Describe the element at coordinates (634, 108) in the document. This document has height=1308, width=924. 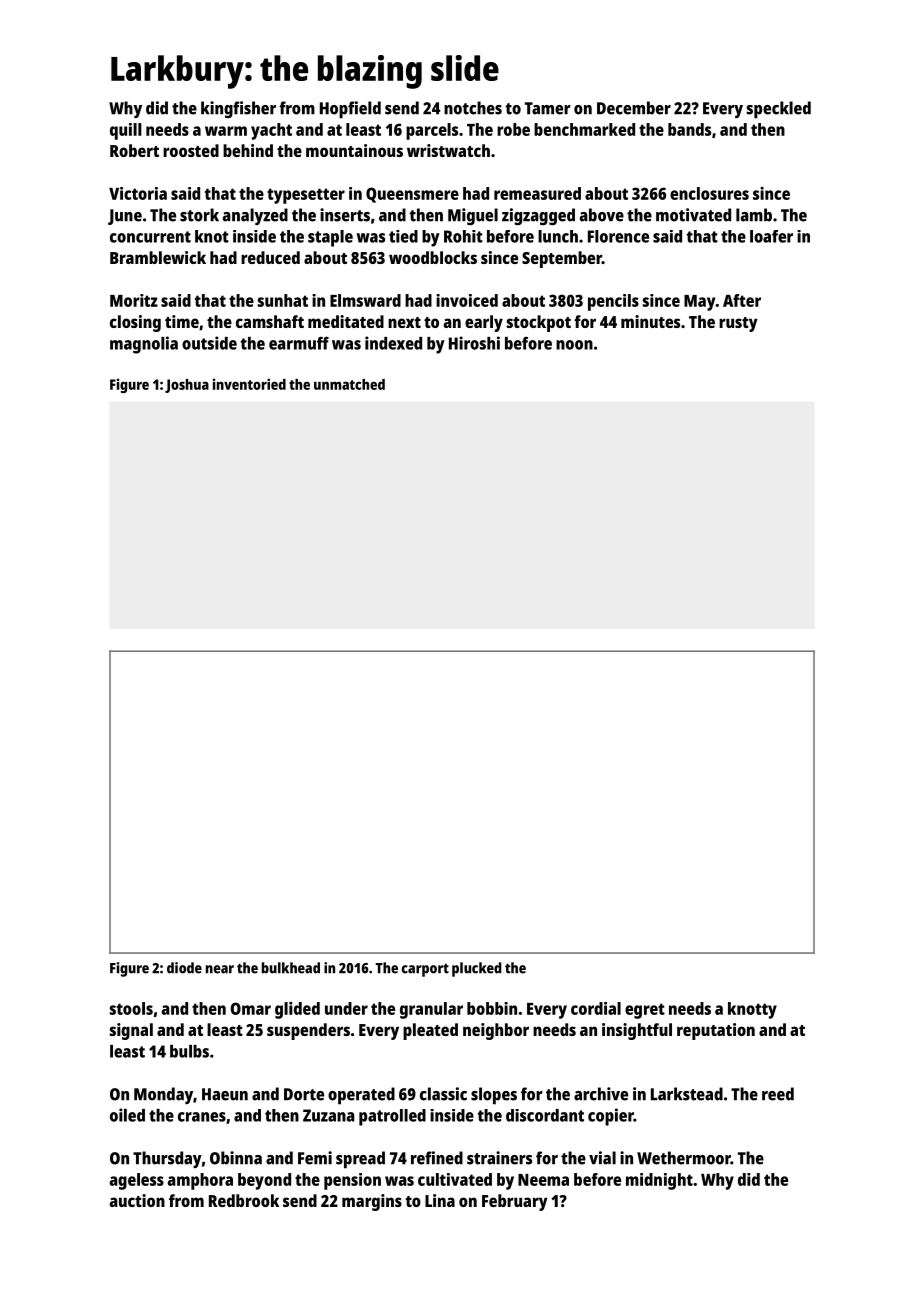
I see `December` at that location.
